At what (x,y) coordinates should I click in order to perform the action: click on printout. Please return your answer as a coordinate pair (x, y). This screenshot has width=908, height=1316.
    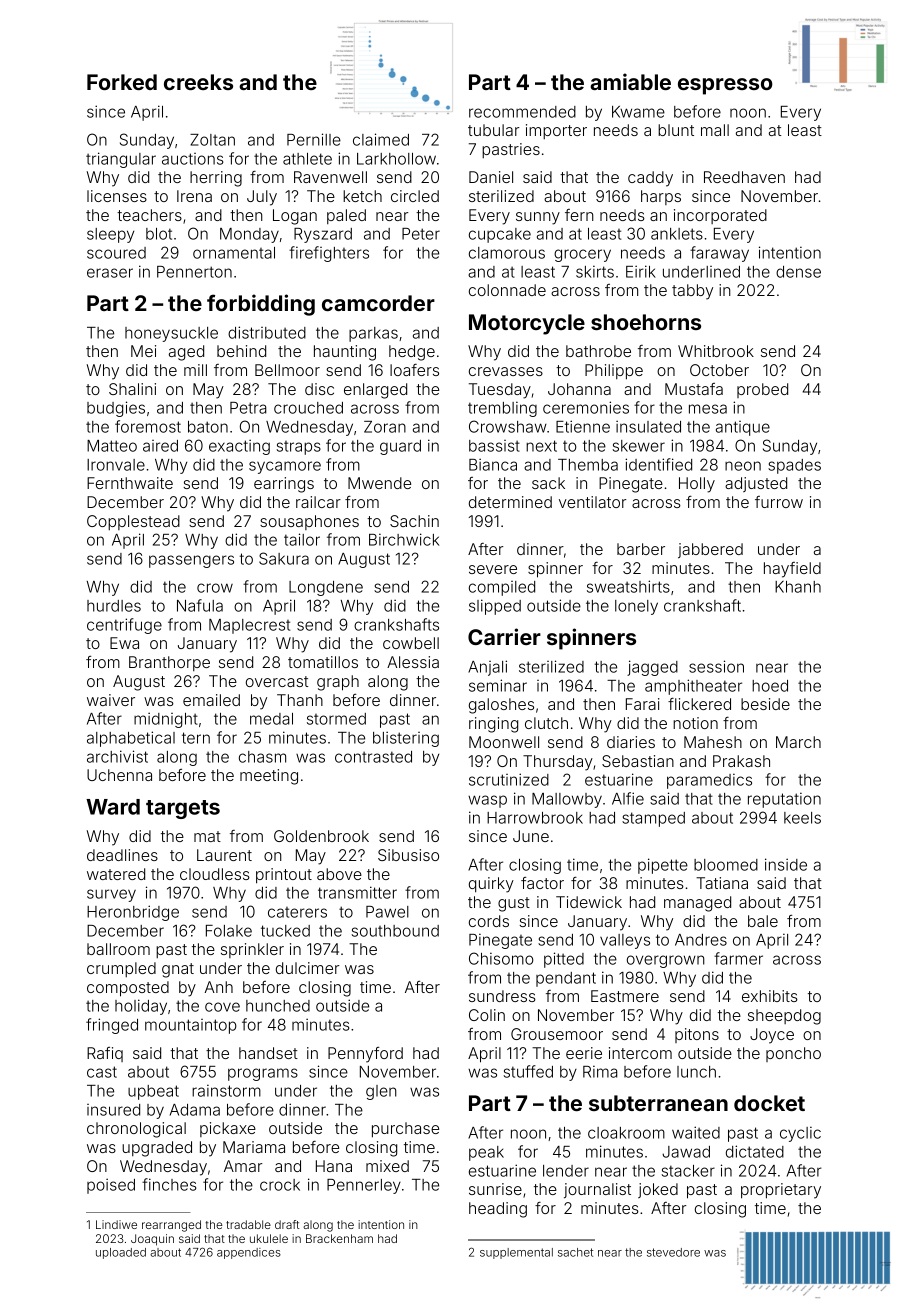
    Looking at the image, I should click on (284, 876).
